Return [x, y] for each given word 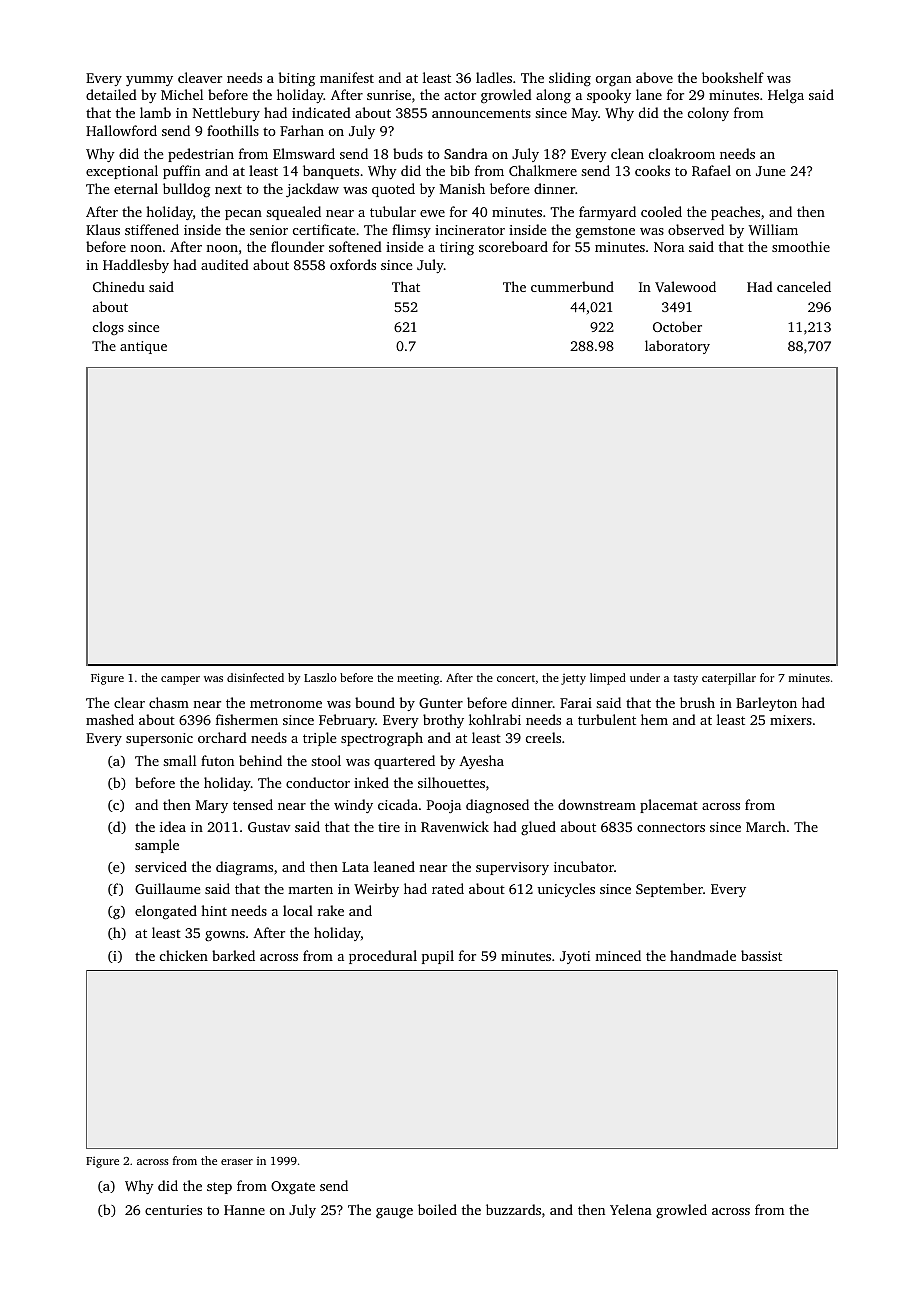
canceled [804, 286]
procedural [383, 957]
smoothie [801, 246]
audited [225, 264]
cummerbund [572, 286]
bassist [761, 955]
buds [408, 153]
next [228, 189]
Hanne [244, 1210]
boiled [437, 1209]
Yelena [631, 1209]
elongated [166, 912]
